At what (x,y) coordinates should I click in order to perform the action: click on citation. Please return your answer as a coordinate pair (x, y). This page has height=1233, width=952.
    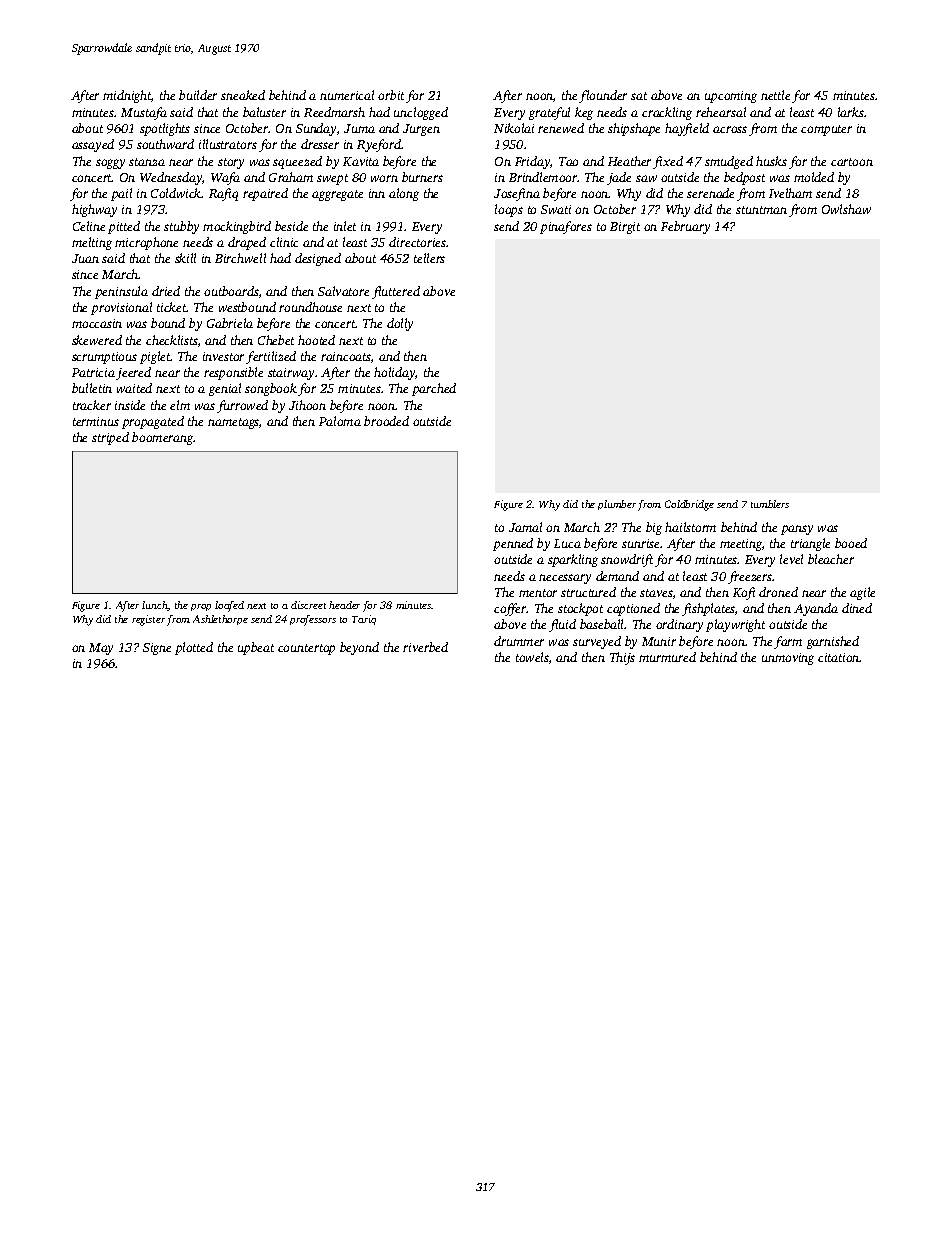
    Looking at the image, I should click on (839, 657).
